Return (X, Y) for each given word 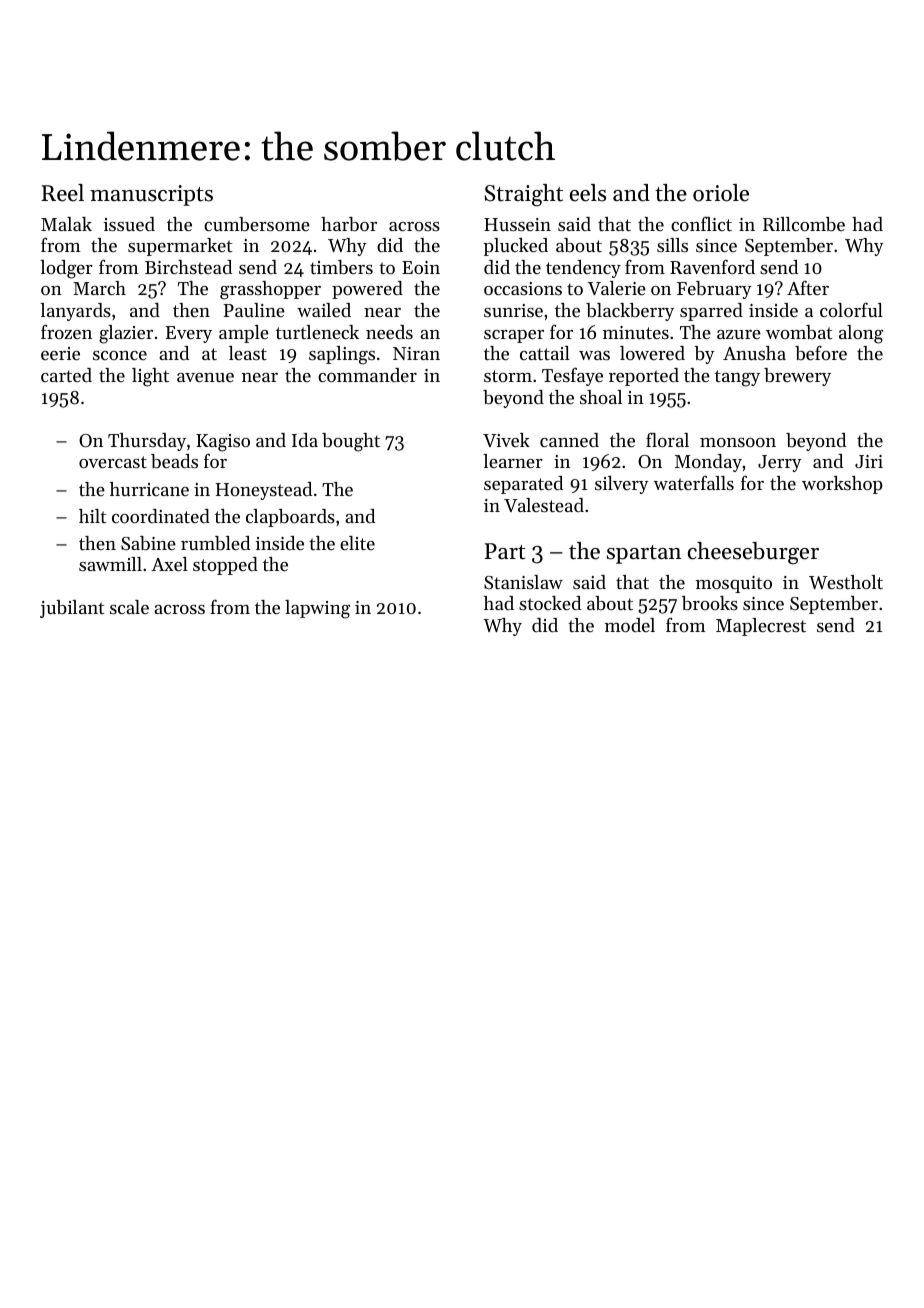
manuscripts (151, 195)
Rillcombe (804, 224)
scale (129, 607)
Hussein (517, 224)
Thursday (147, 442)
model (630, 625)
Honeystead (264, 491)
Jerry (780, 463)
